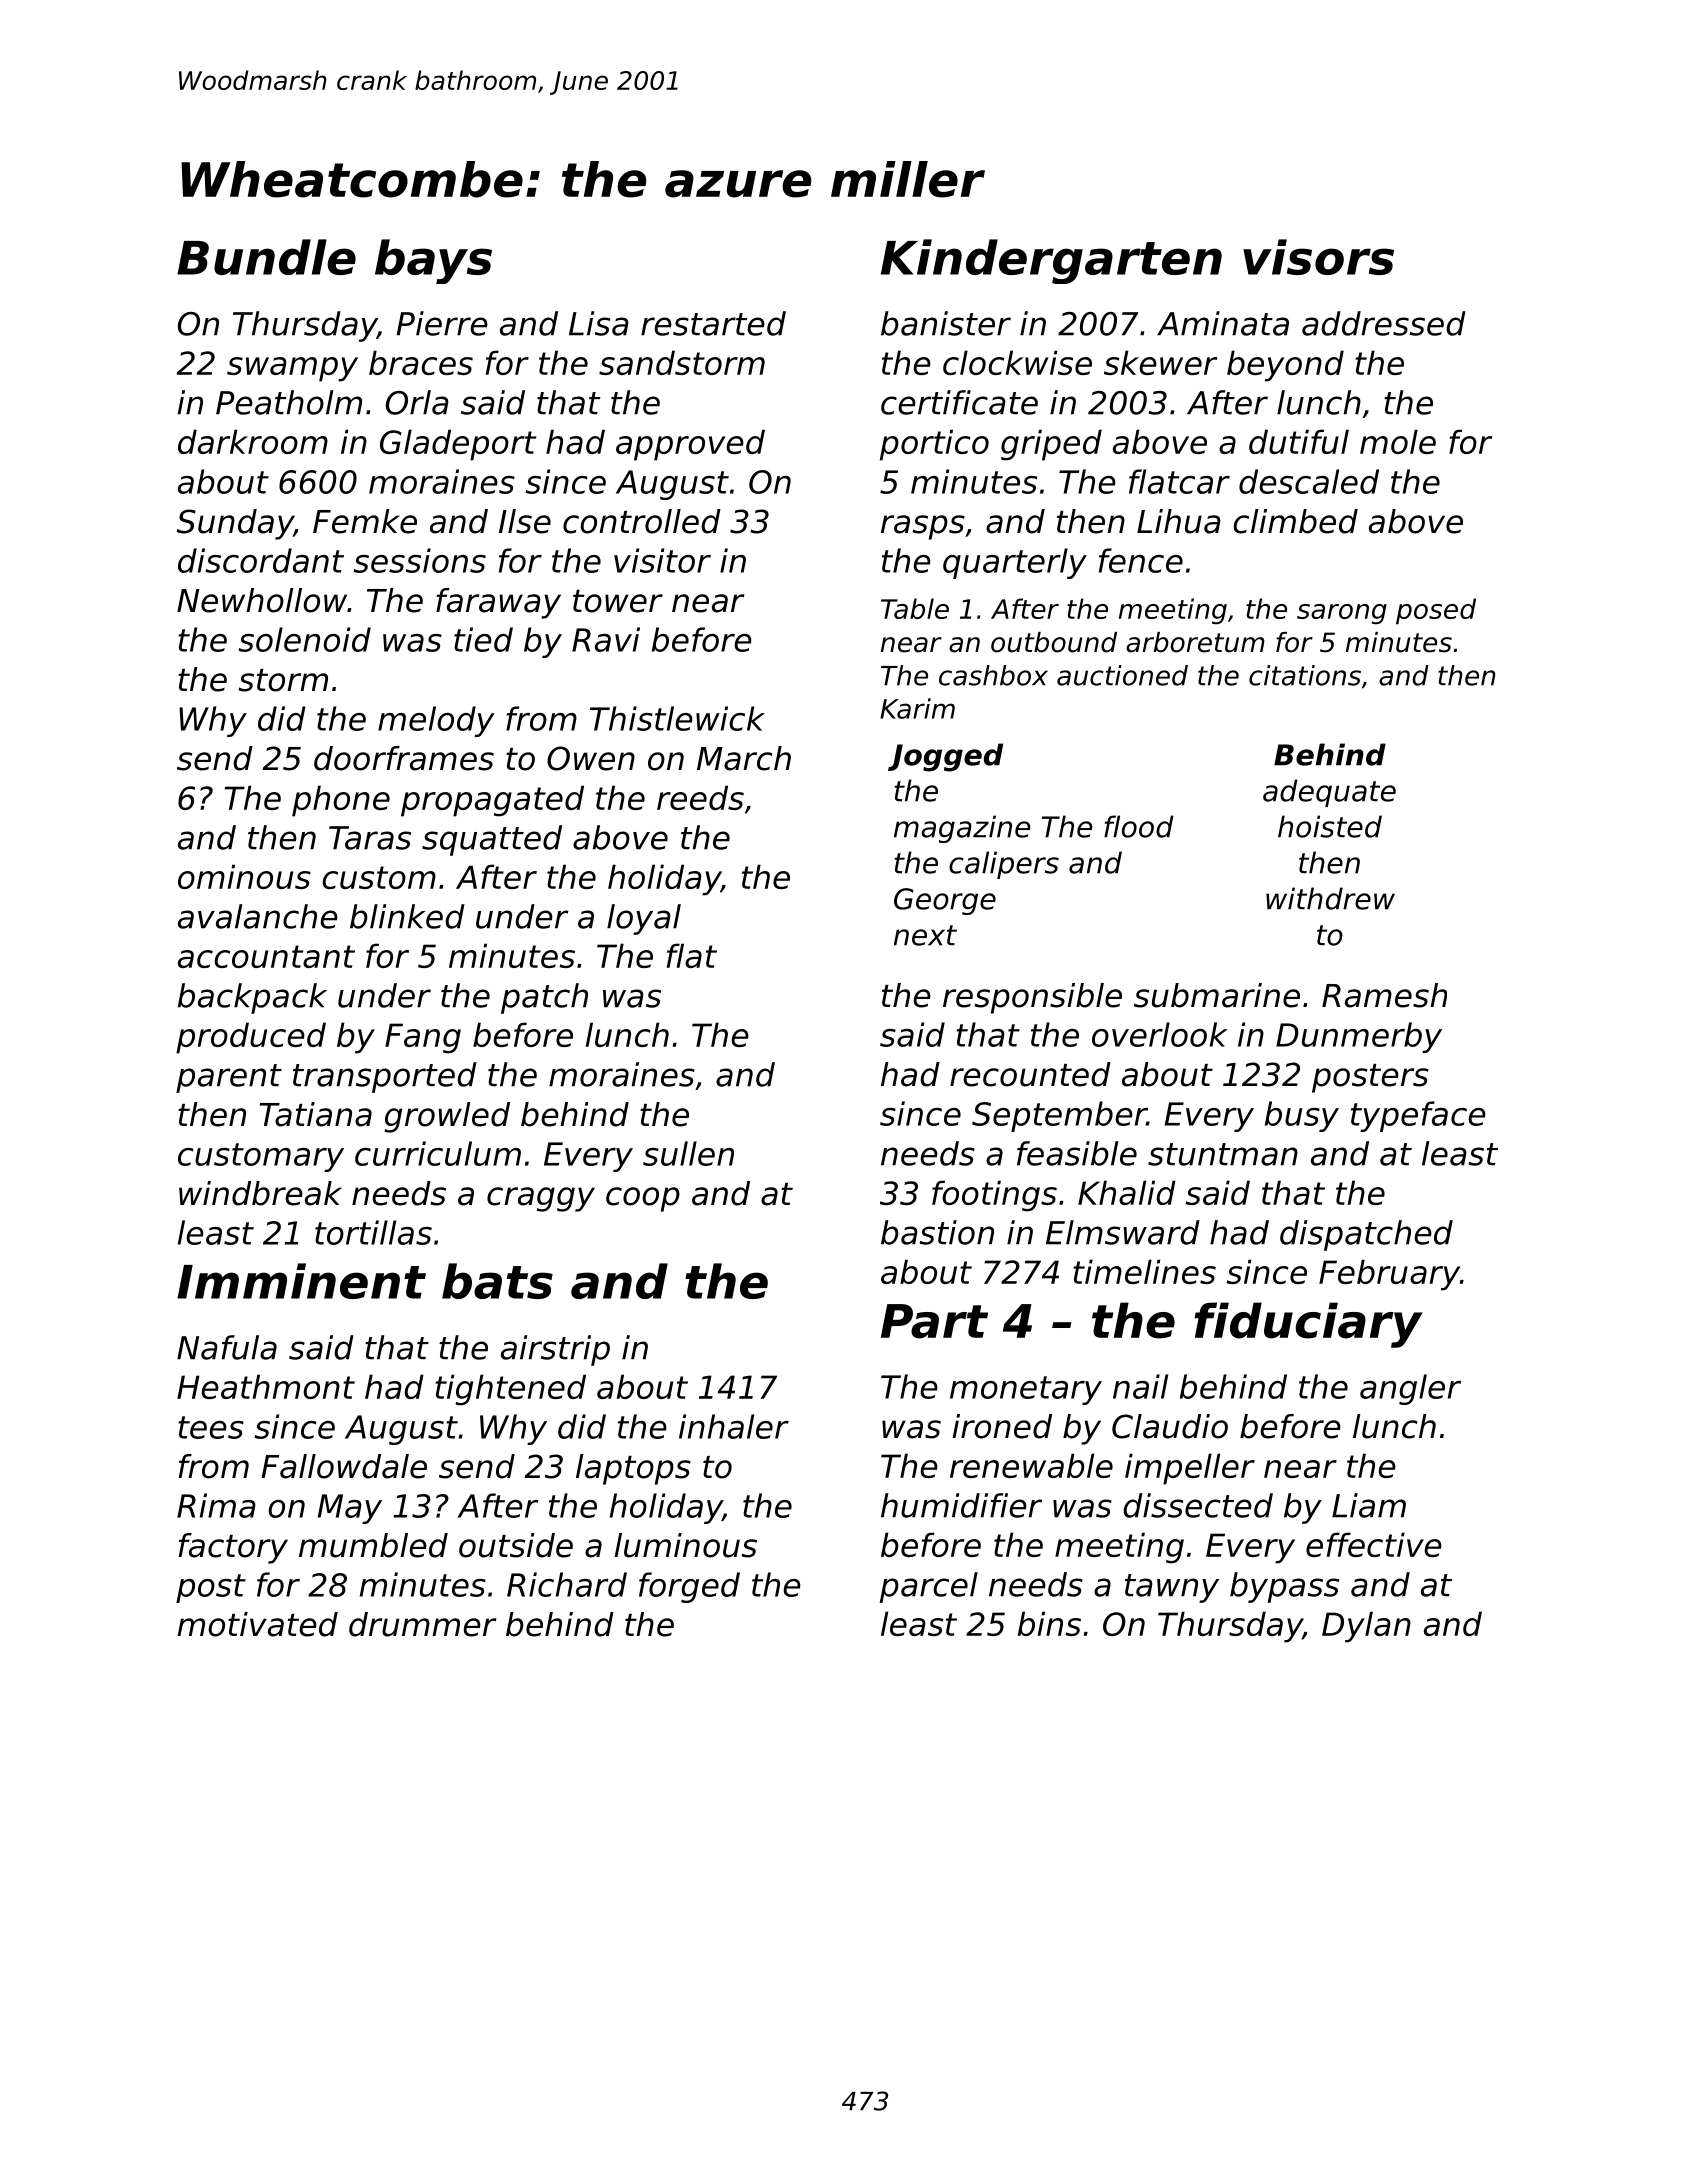  I want to click on auctioned, so click(1122, 675).
